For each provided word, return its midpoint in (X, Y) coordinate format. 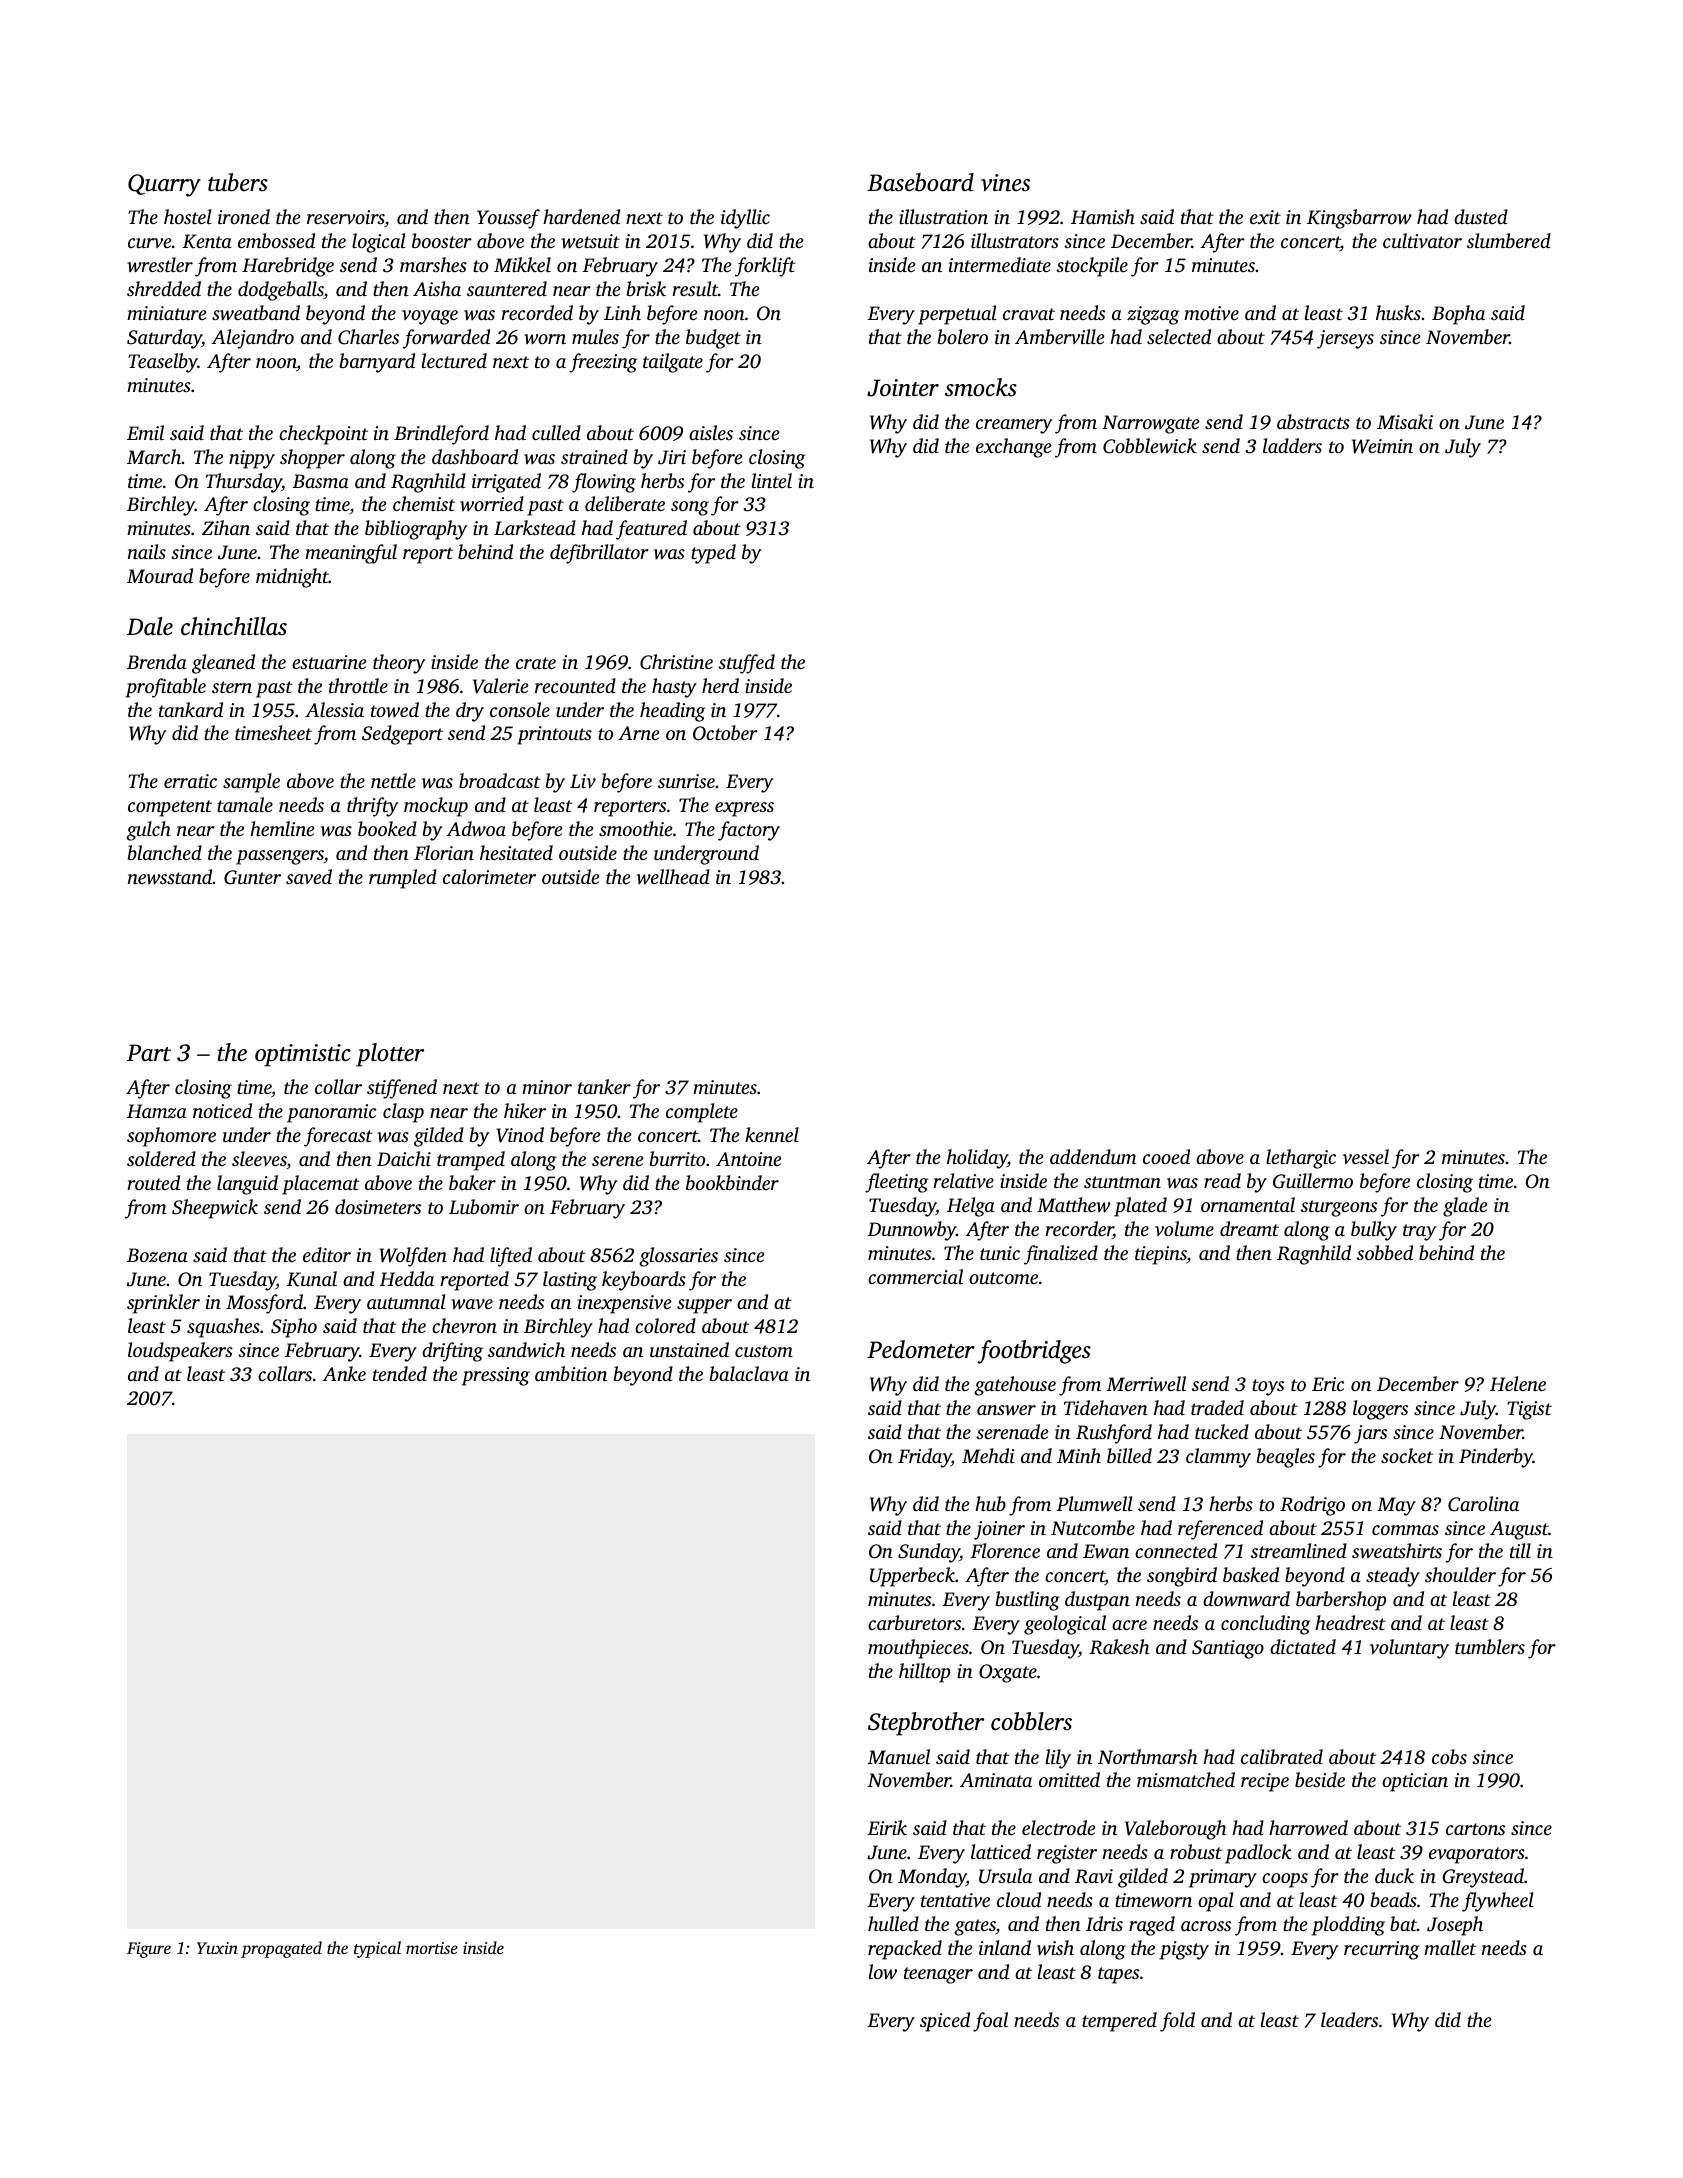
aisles (711, 432)
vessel (1366, 1156)
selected (1179, 336)
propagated (281, 1949)
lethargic (1301, 1159)
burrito (677, 1158)
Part (149, 1052)
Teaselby (163, 363)
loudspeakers (180, 1352)
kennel (772, 1134)
